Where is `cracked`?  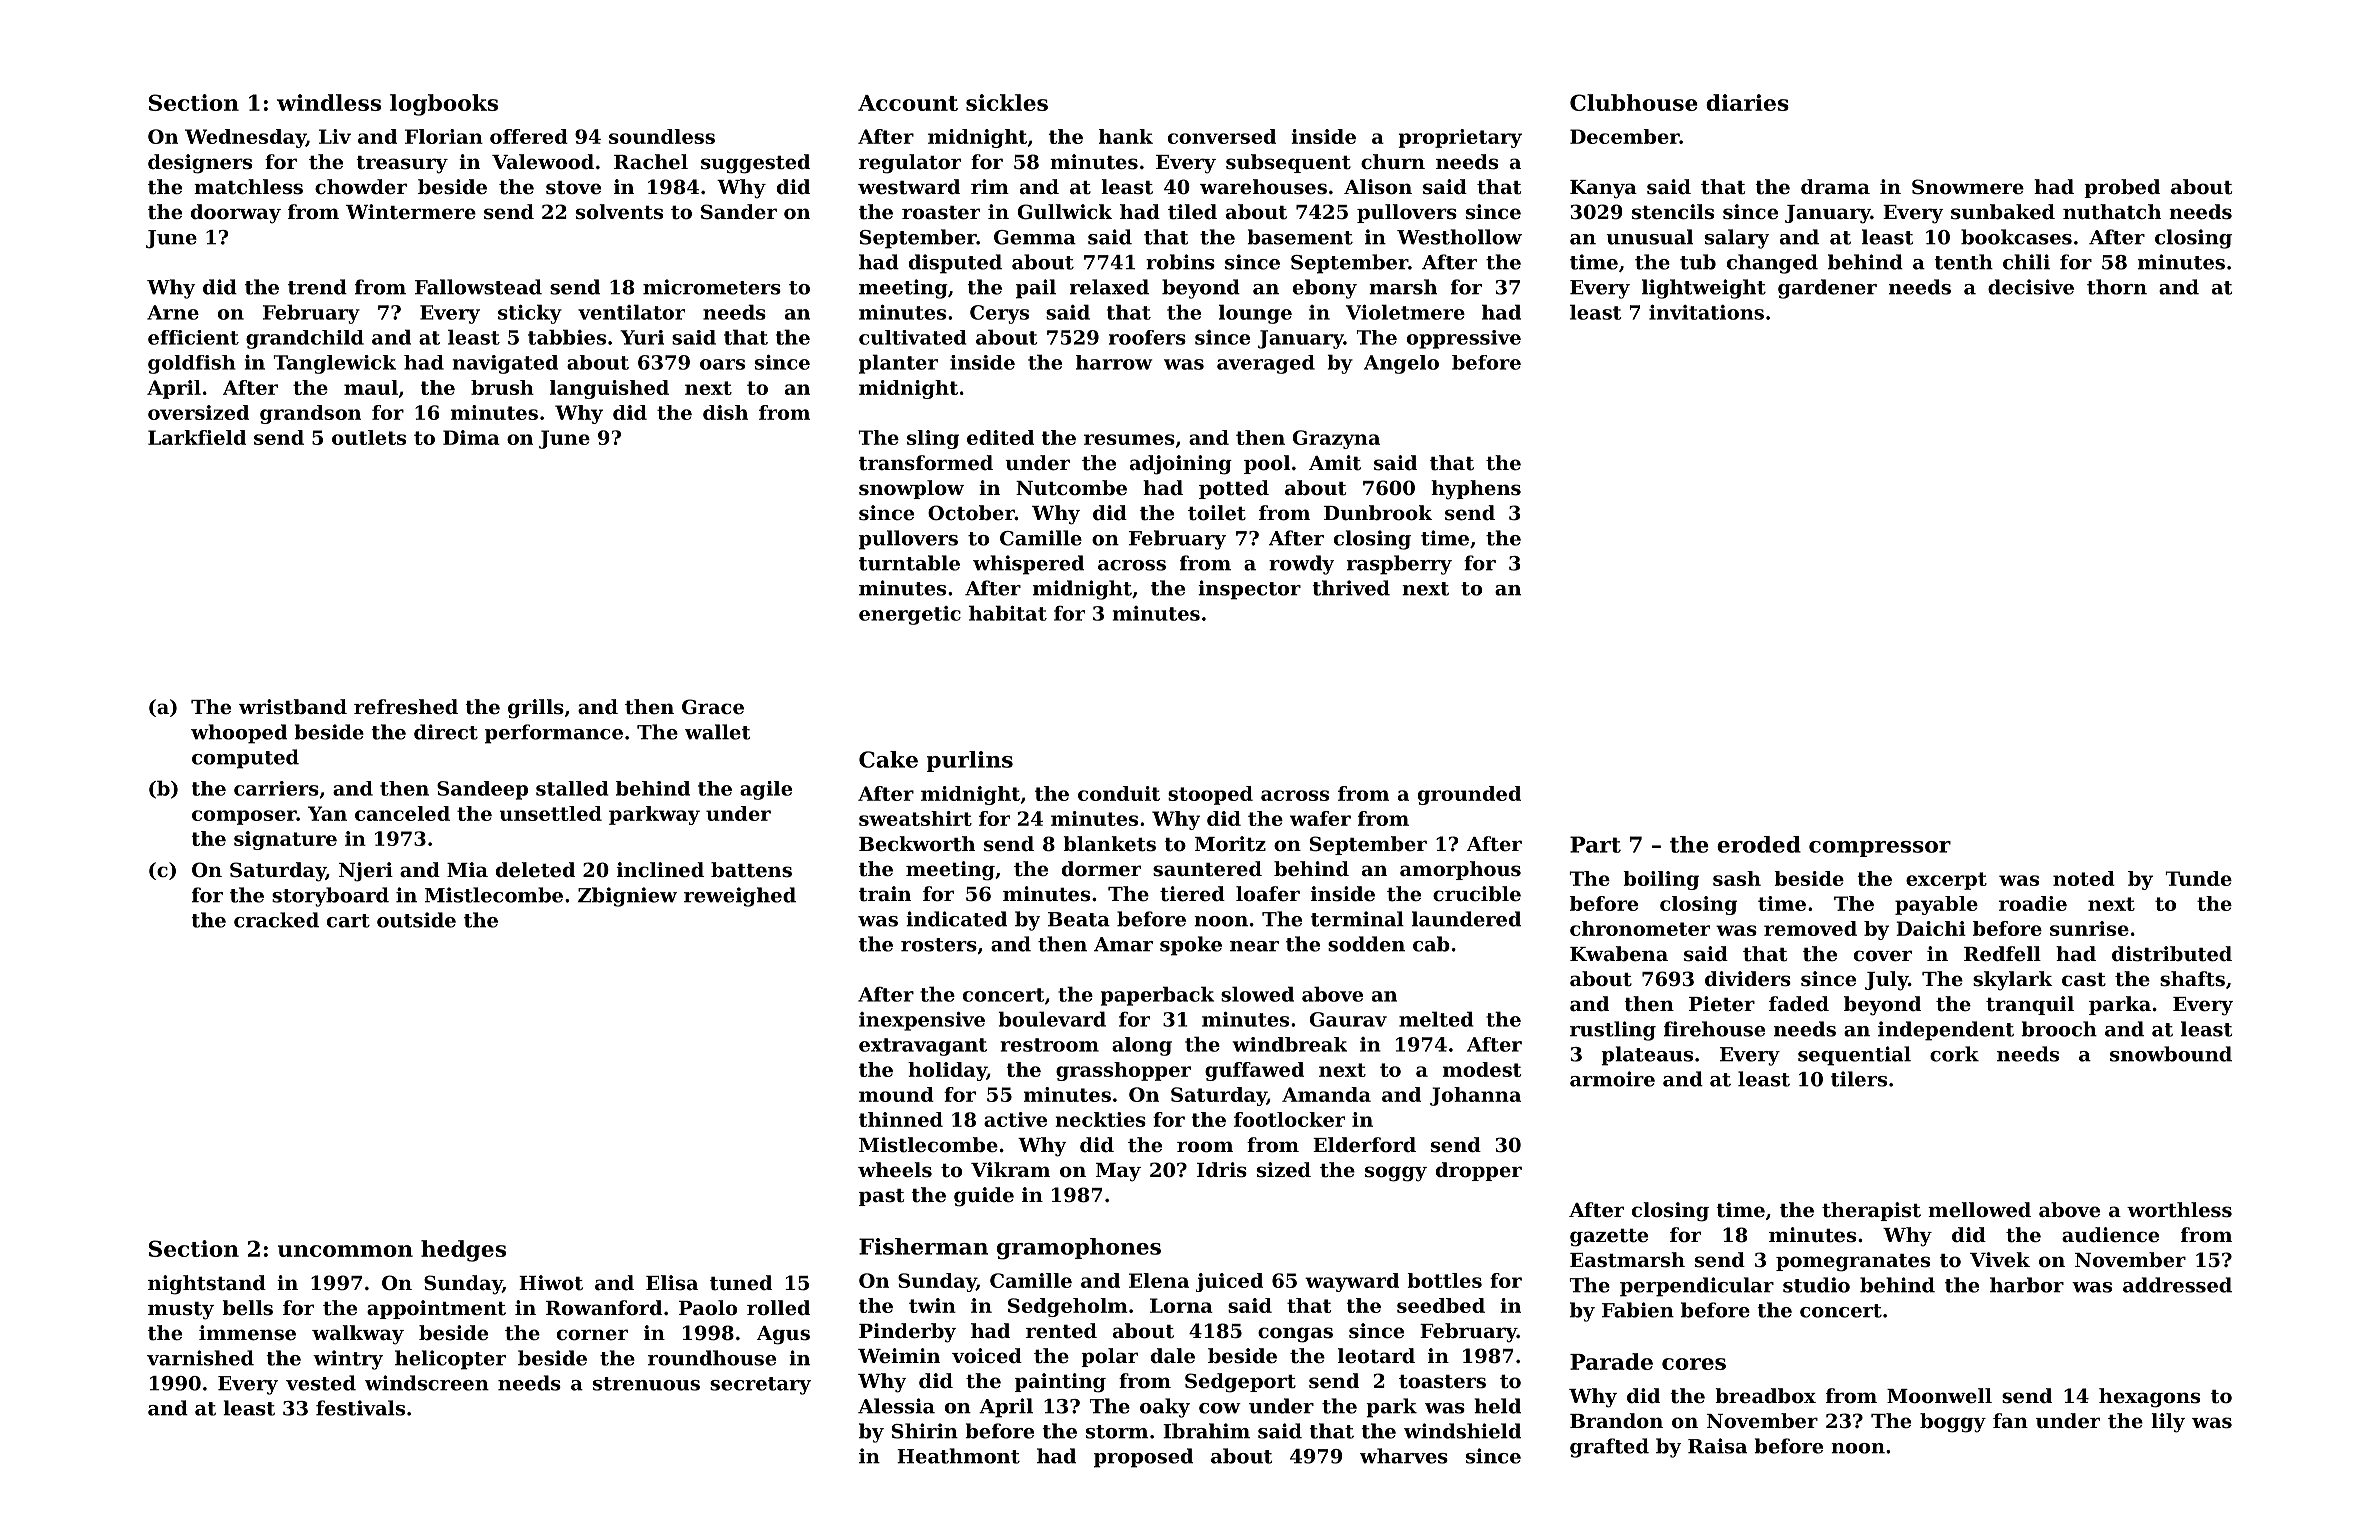 cracked is located at coordinates (276, 920).
